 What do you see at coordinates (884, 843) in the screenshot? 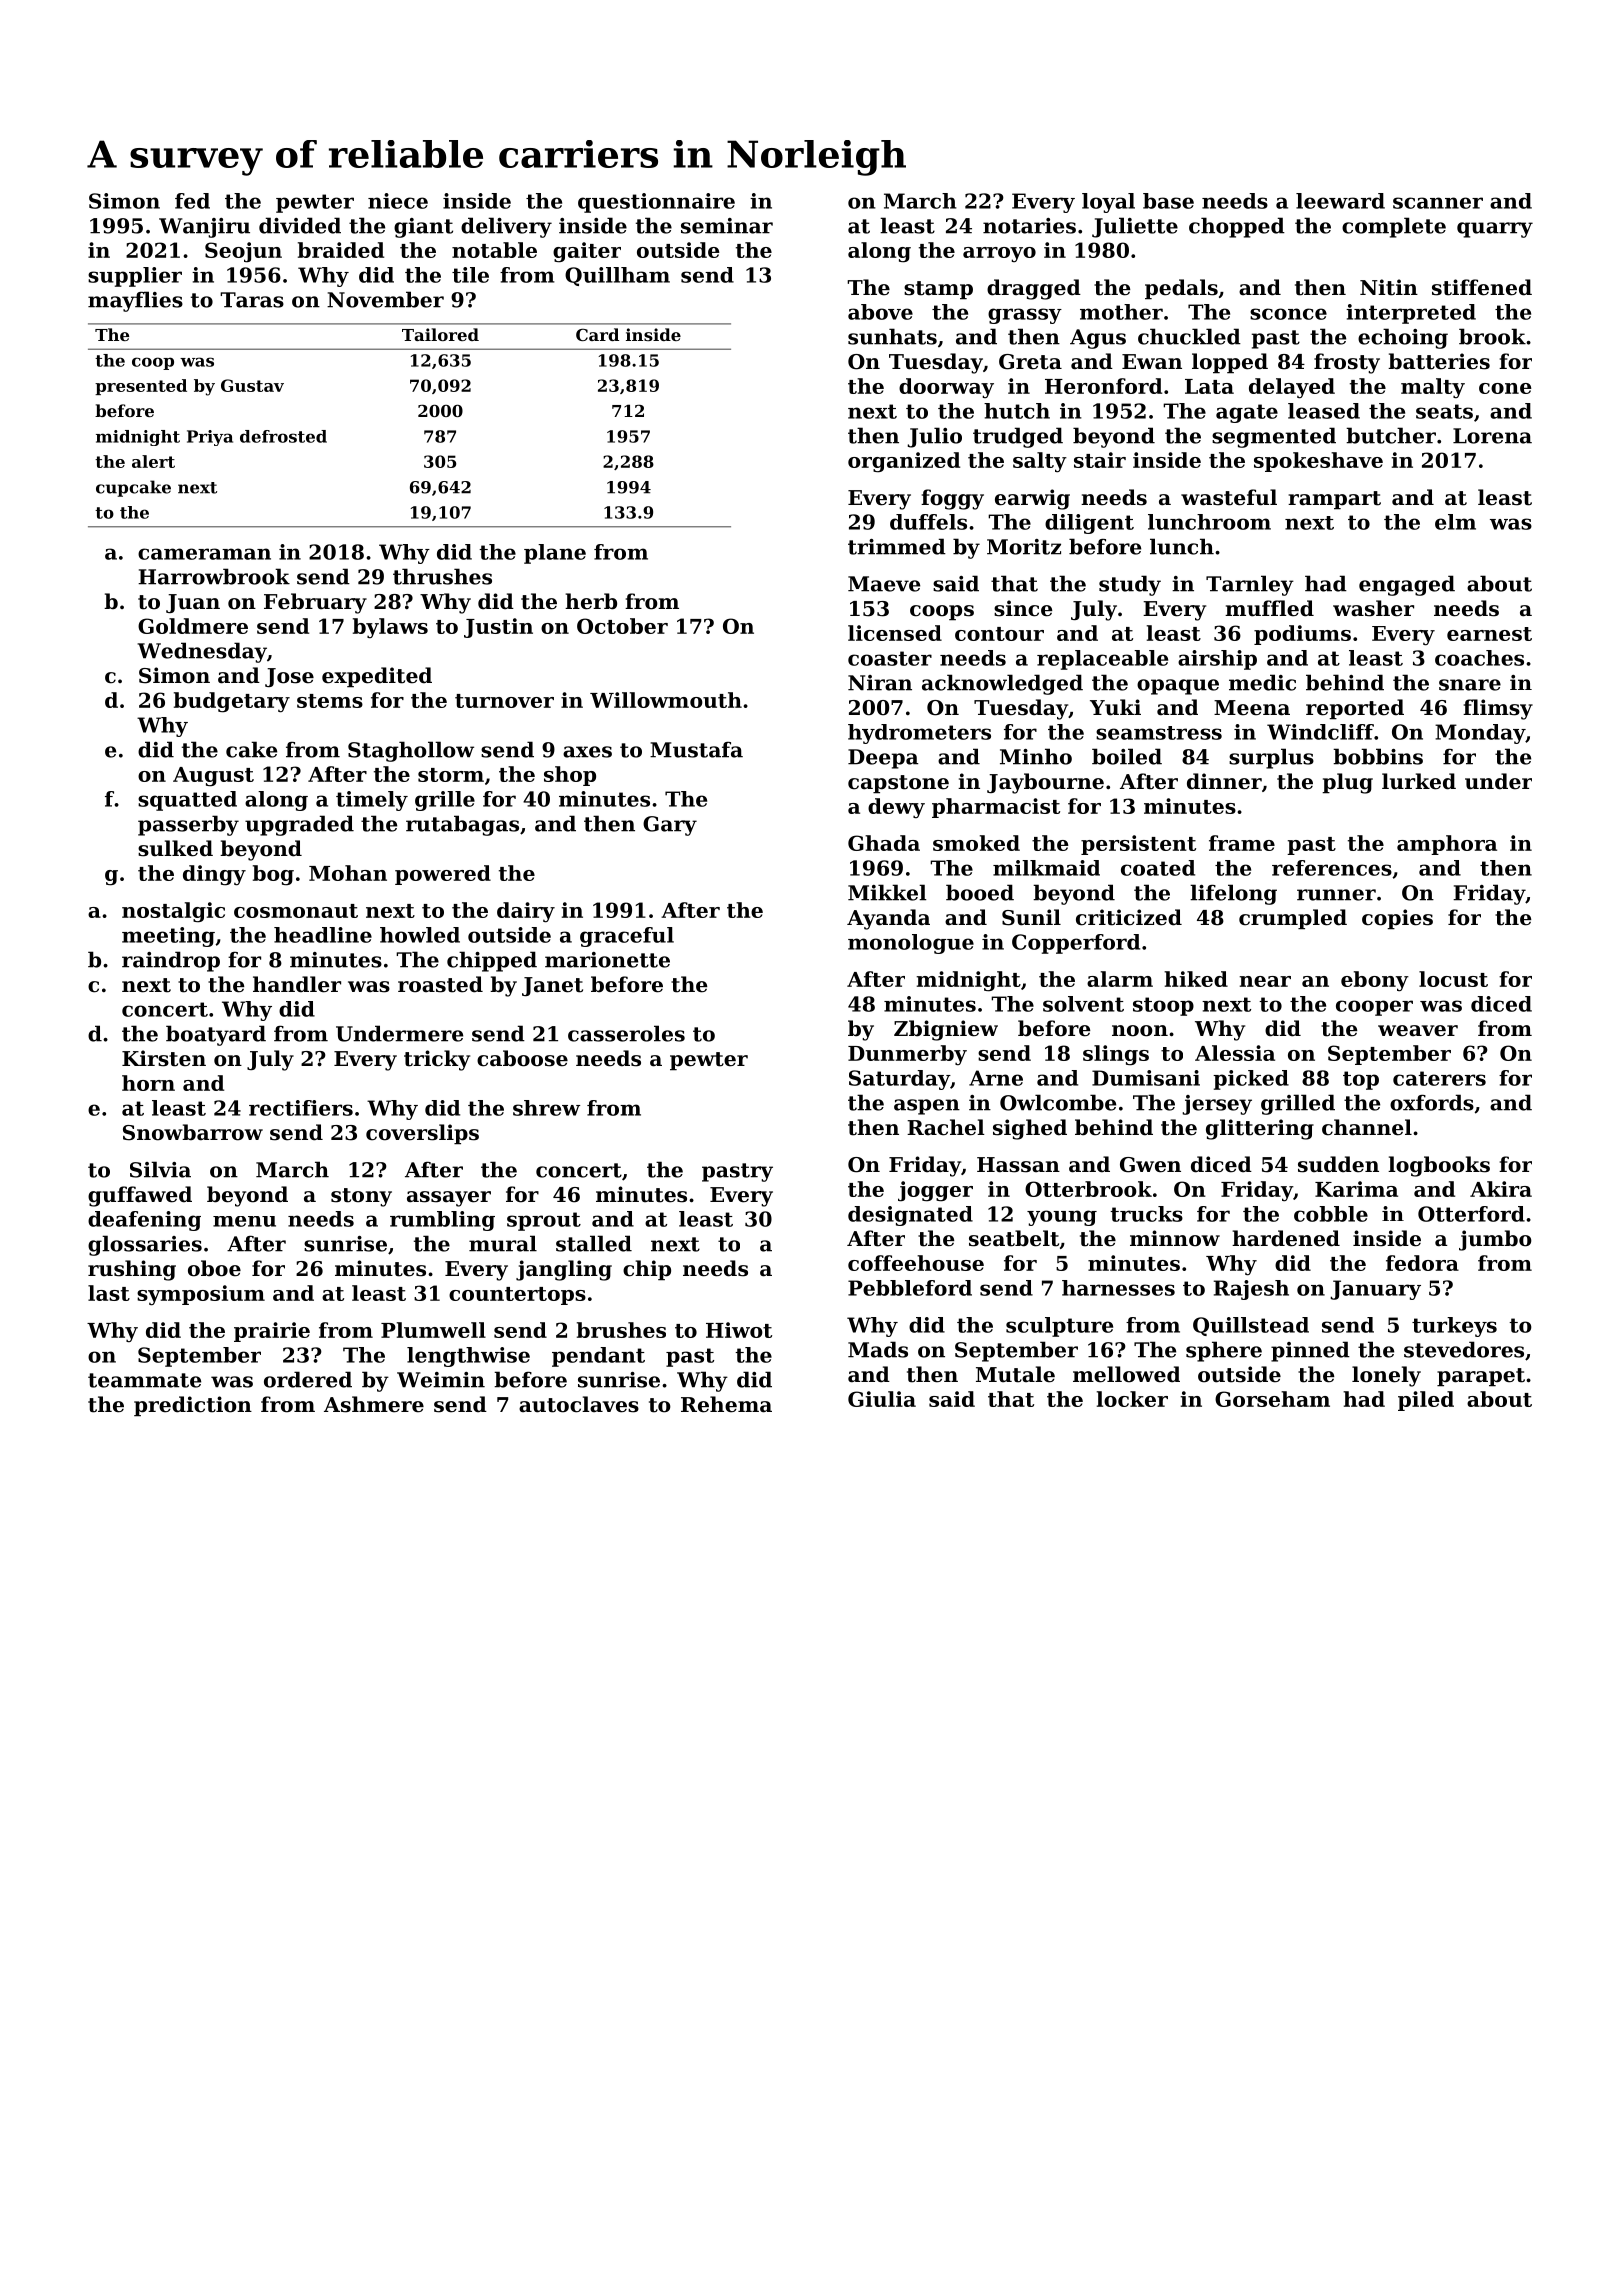
I see `Ghada` at bounding box center [884, 843].
